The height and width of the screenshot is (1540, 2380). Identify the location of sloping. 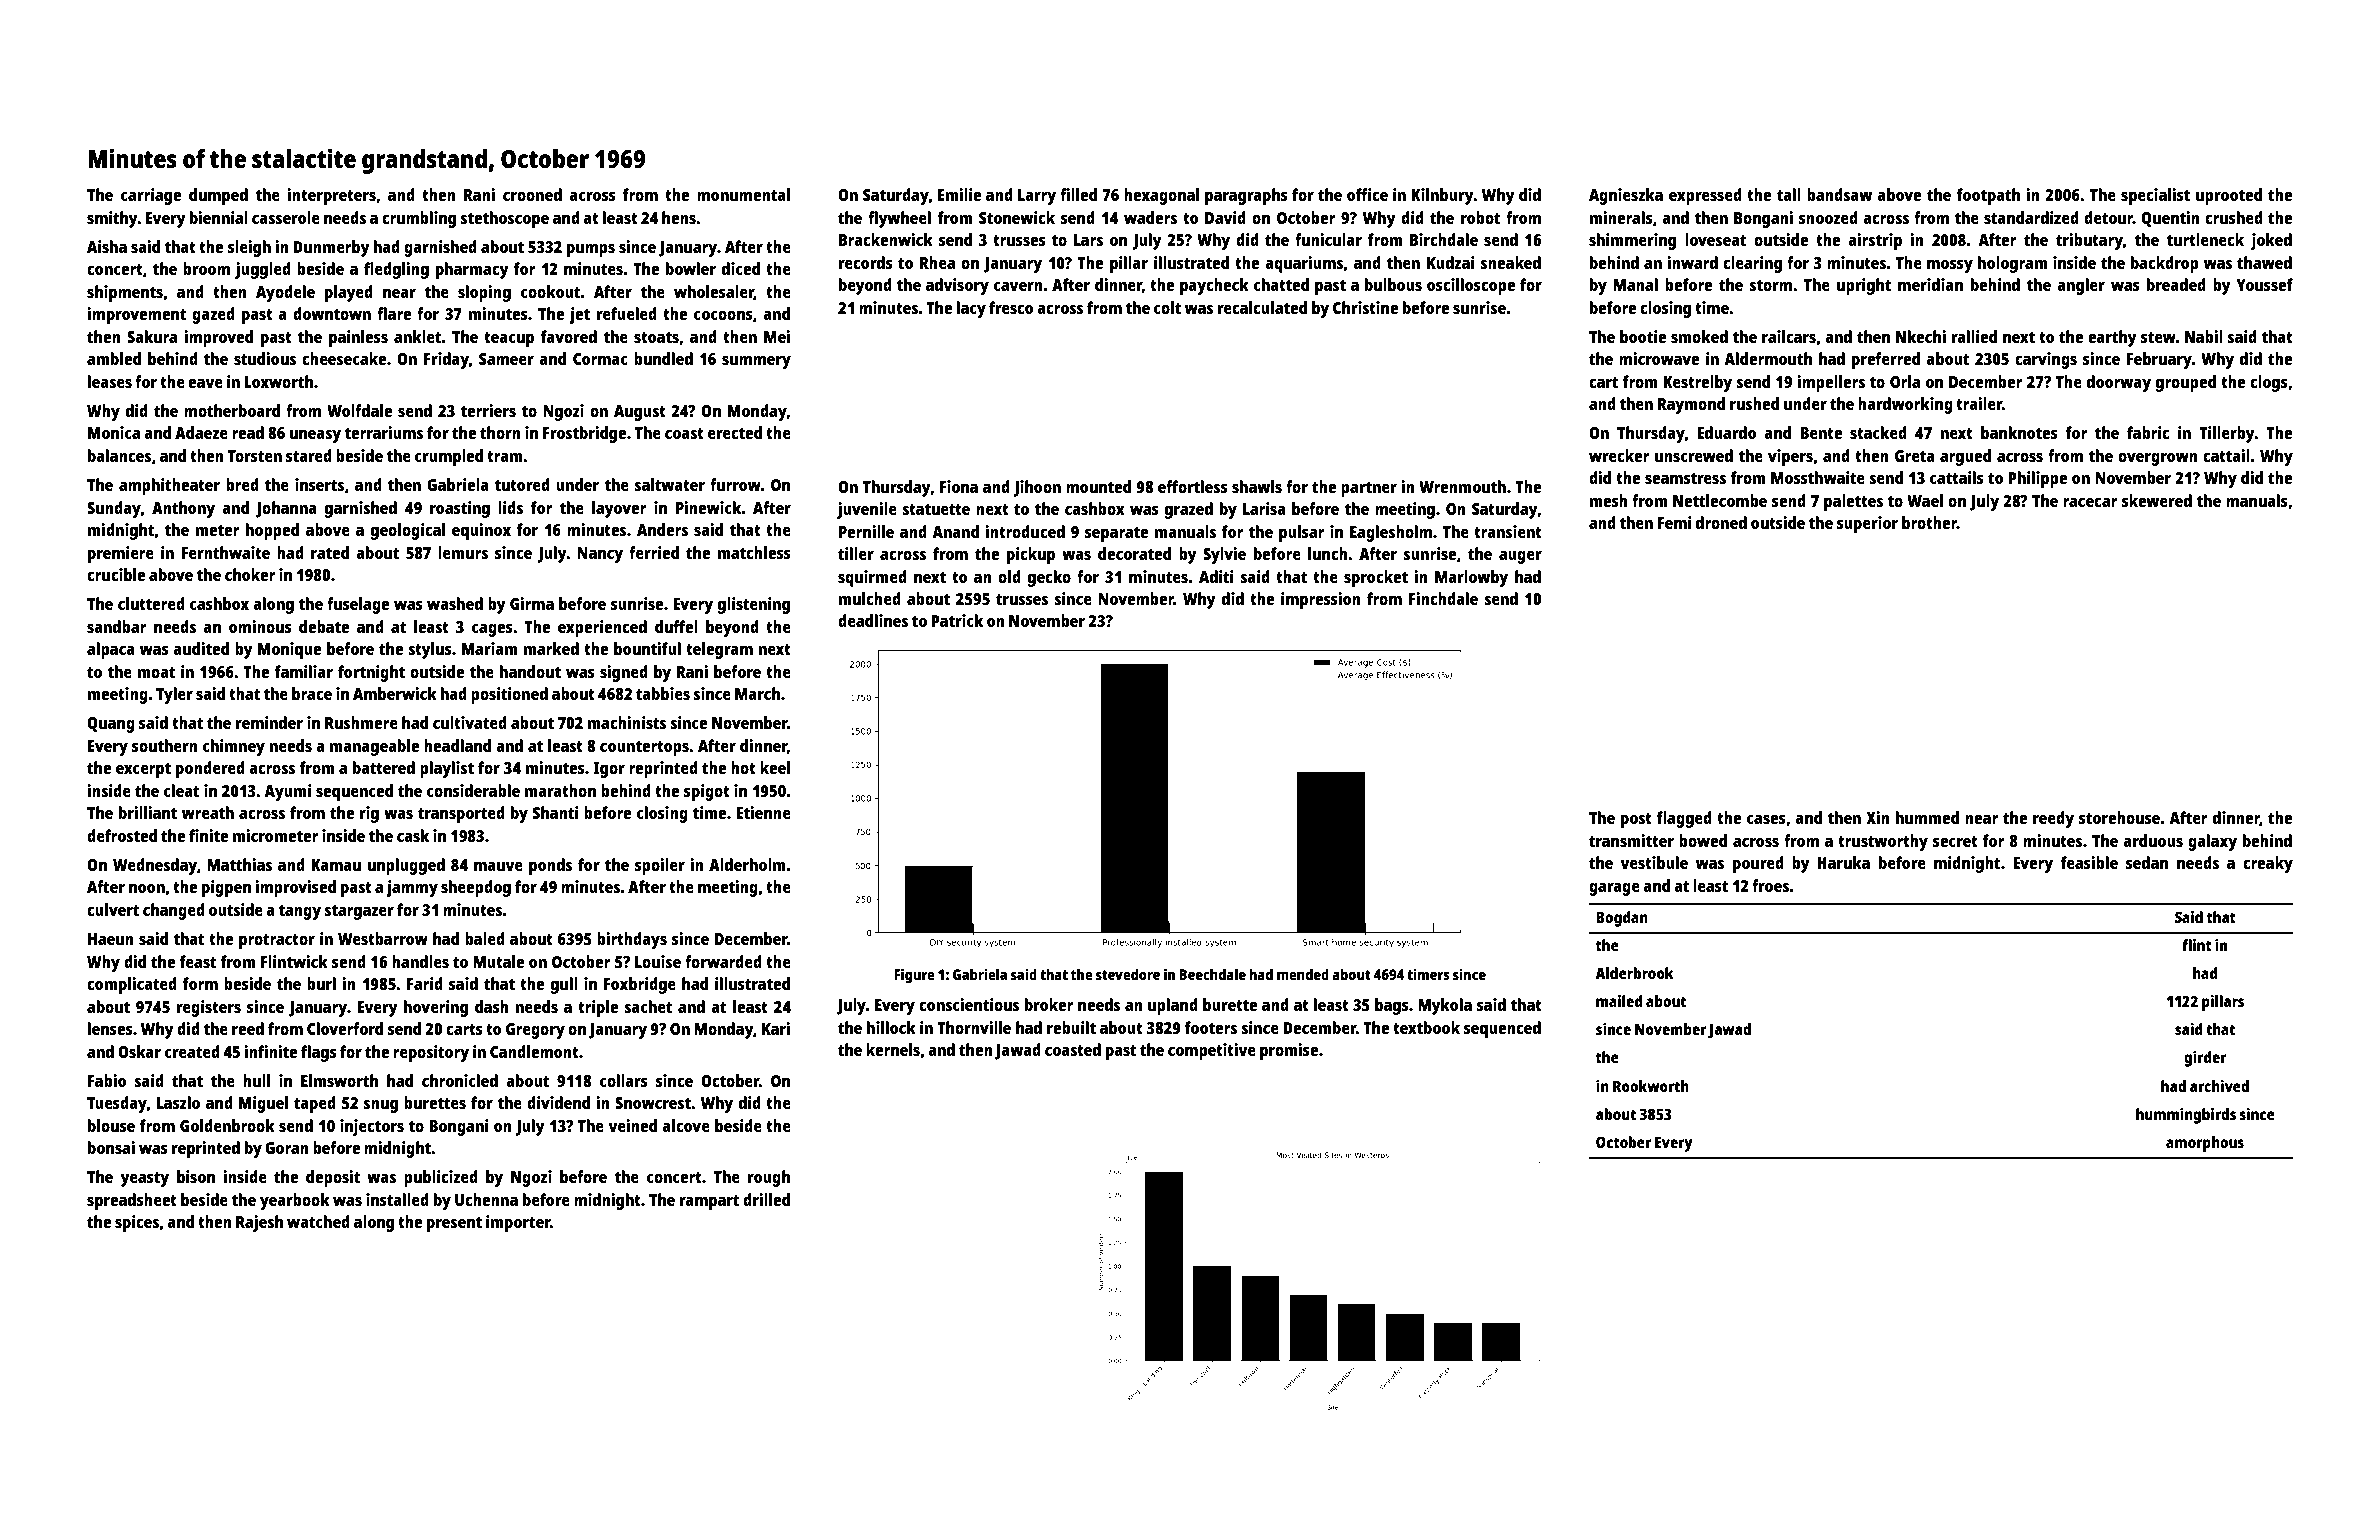
(484, 293).
